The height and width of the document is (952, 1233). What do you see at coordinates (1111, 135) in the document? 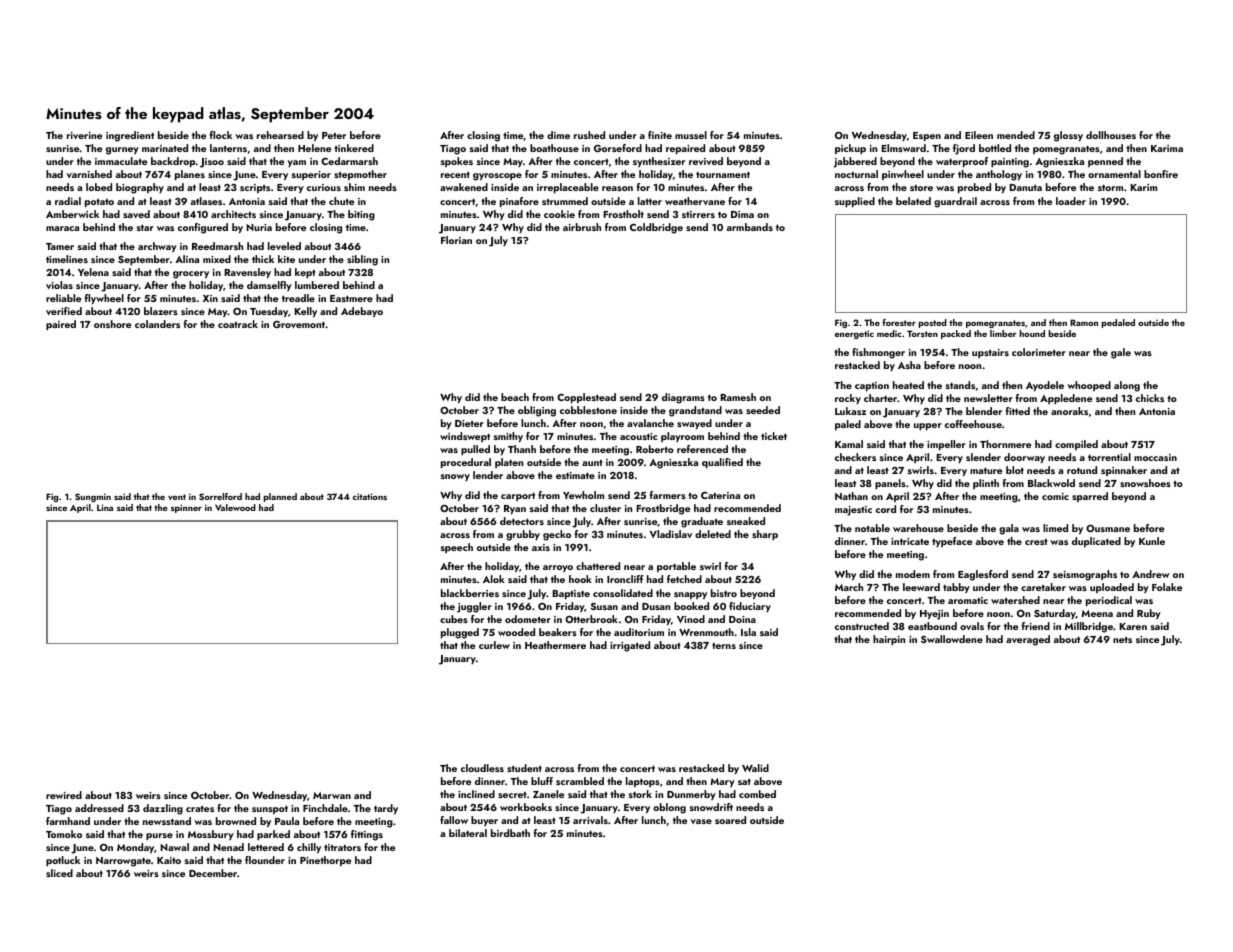
I see `dollhouses` at bounding box center [1111, 135].
